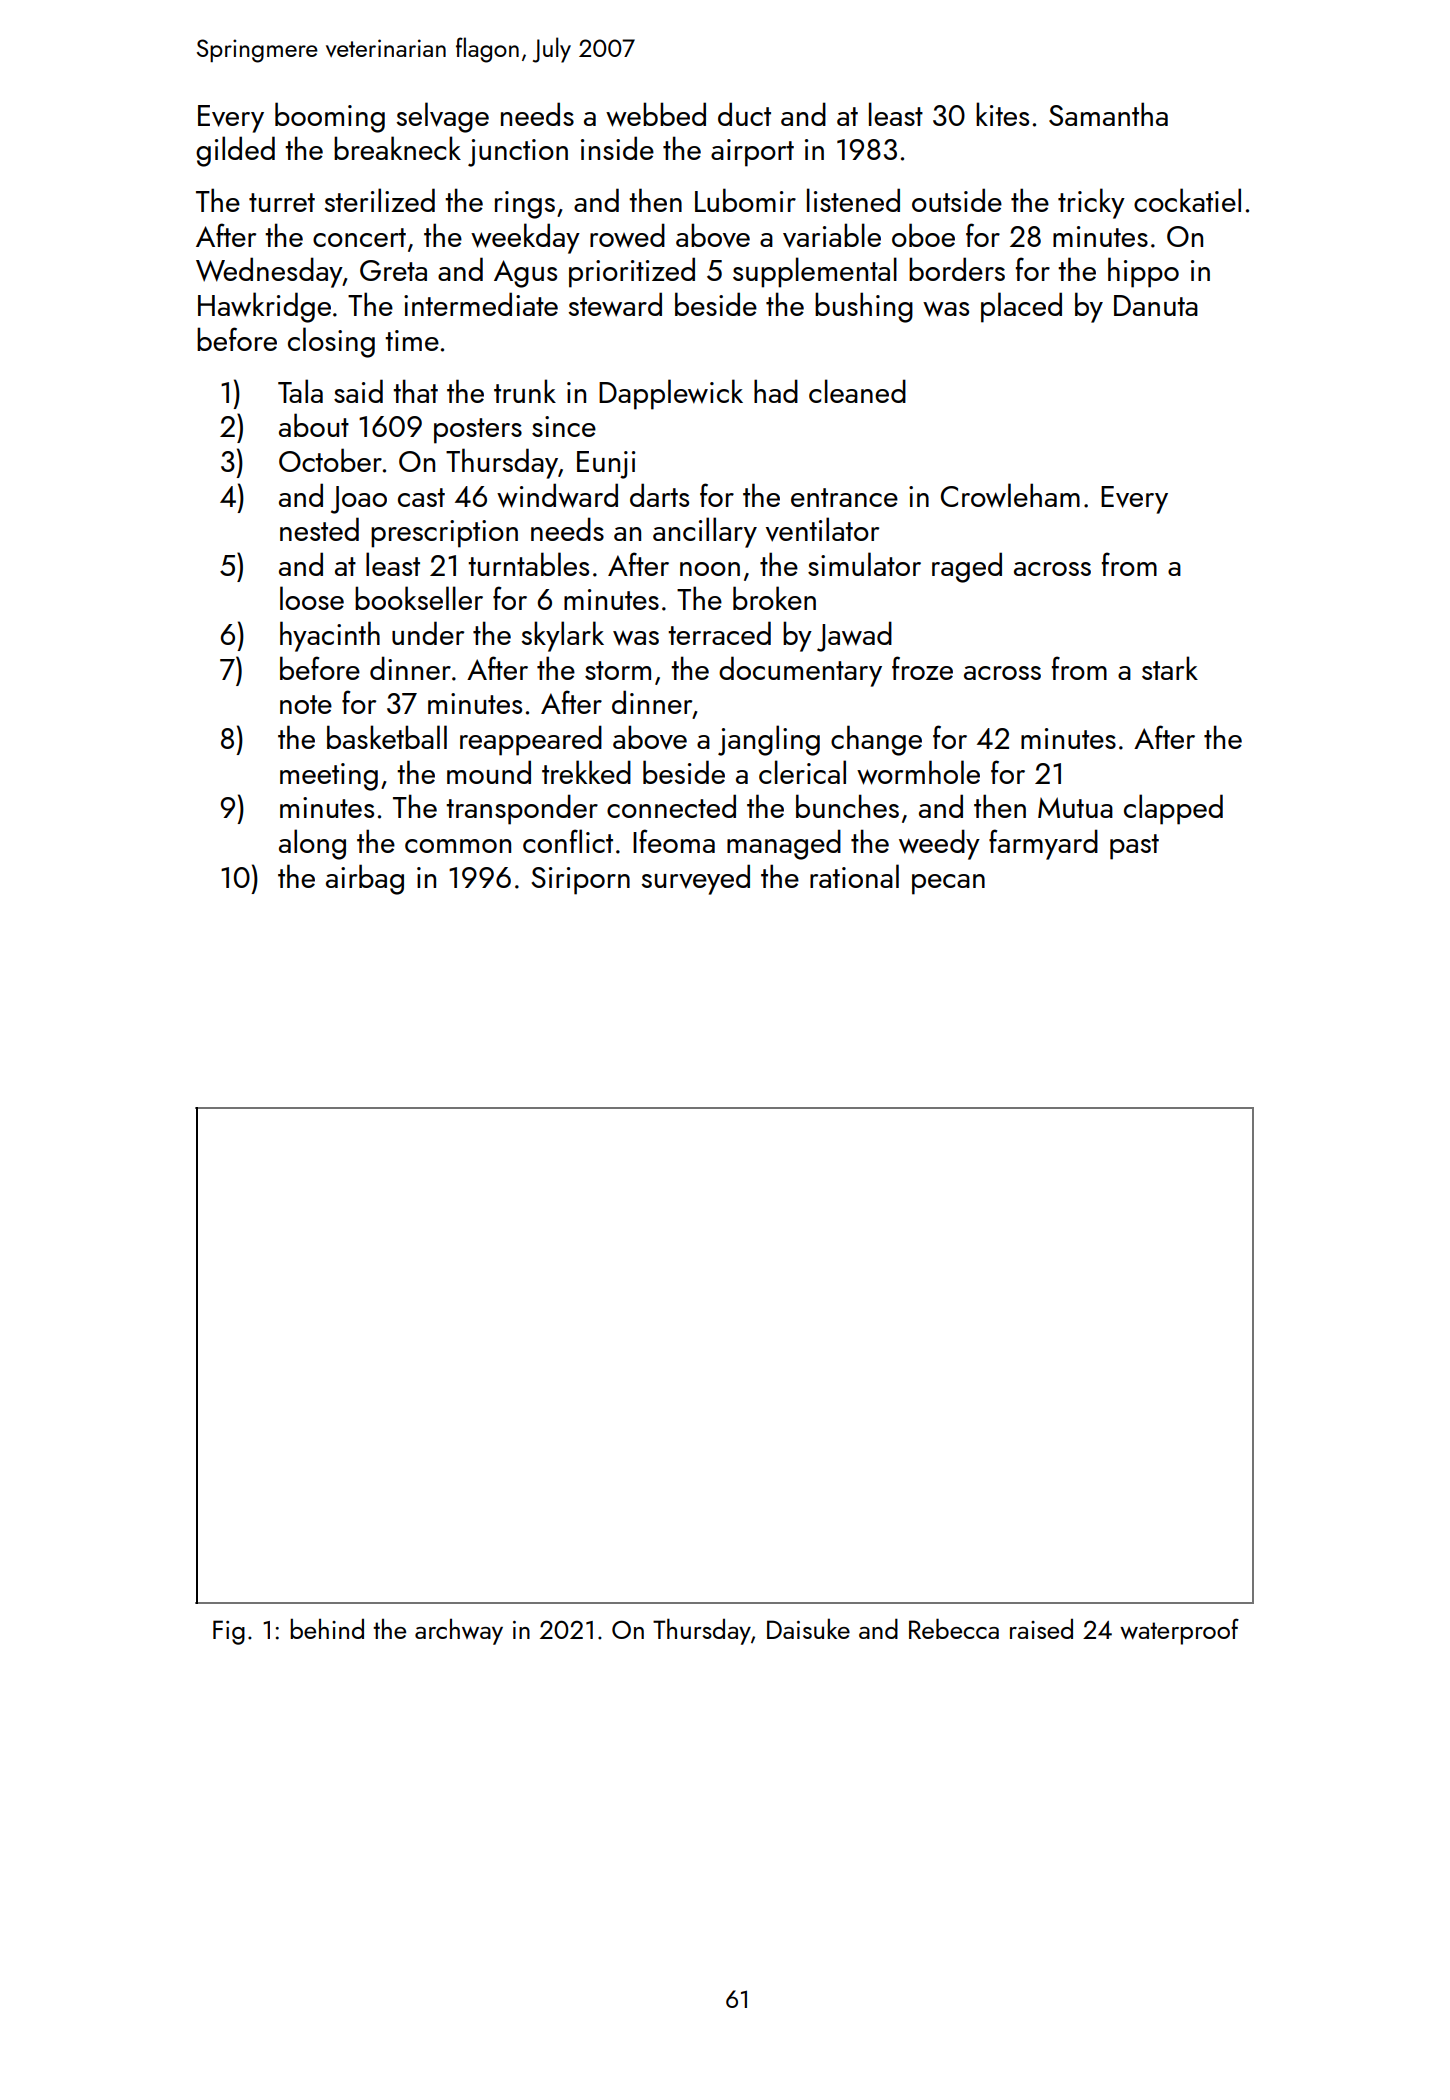  I want to click on archway, so click(459, 1632).
